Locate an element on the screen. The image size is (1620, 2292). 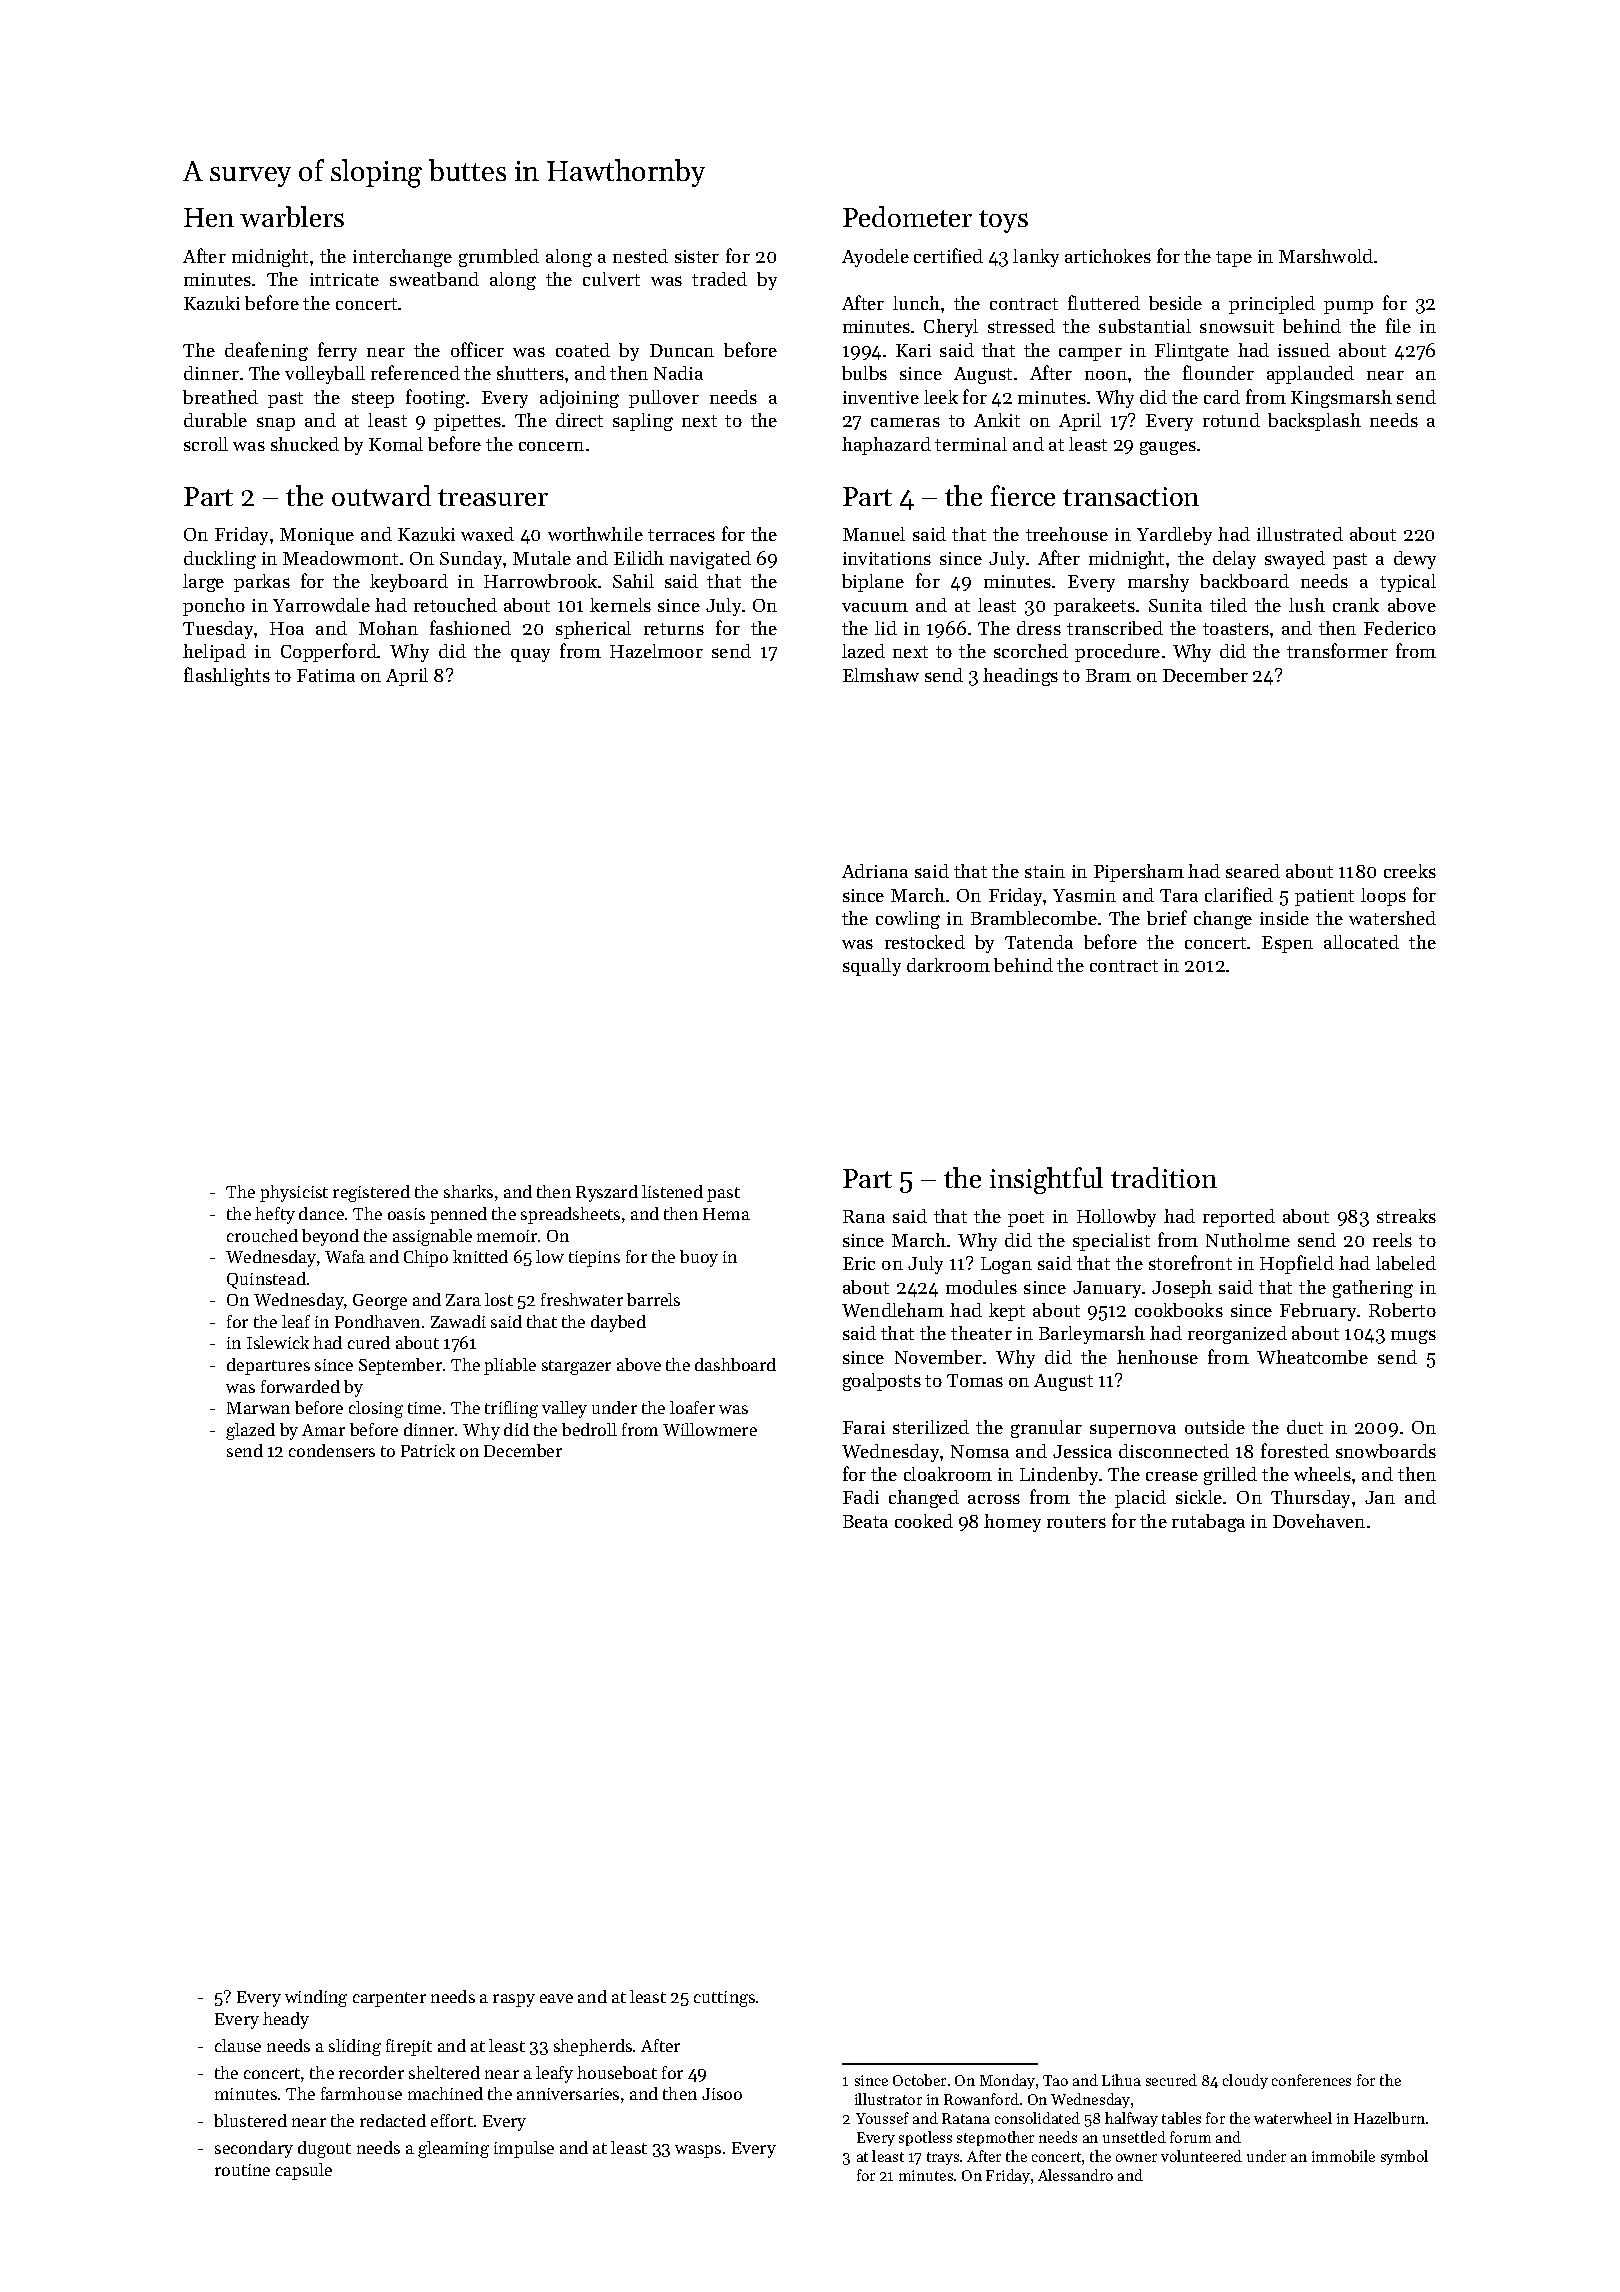
squally is located at coordinates (872, 967).
